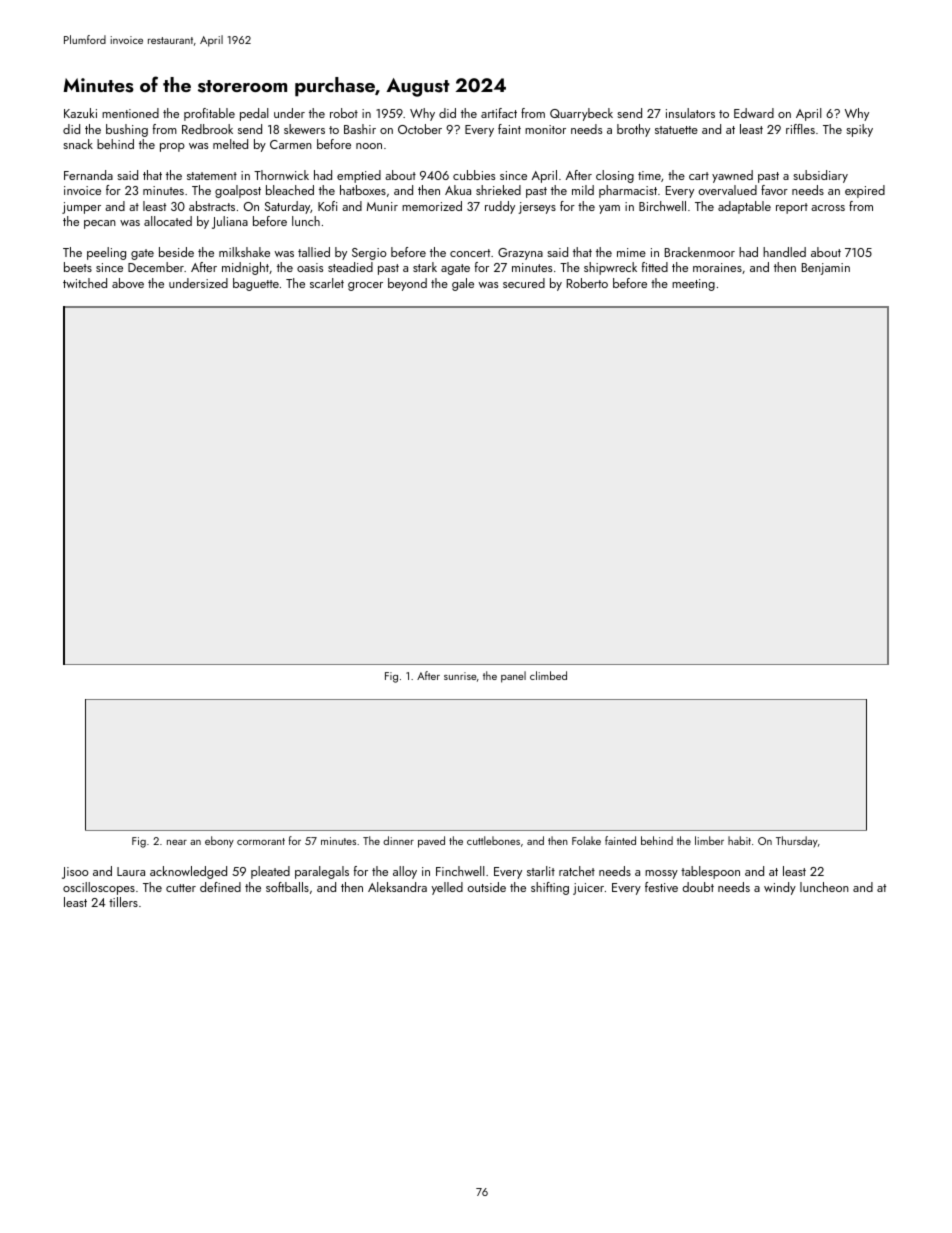 The height and width of the image is (1233, 952). Describe the element at coordinates (88, 175) in the image. I see `Fernanda` at that location.
